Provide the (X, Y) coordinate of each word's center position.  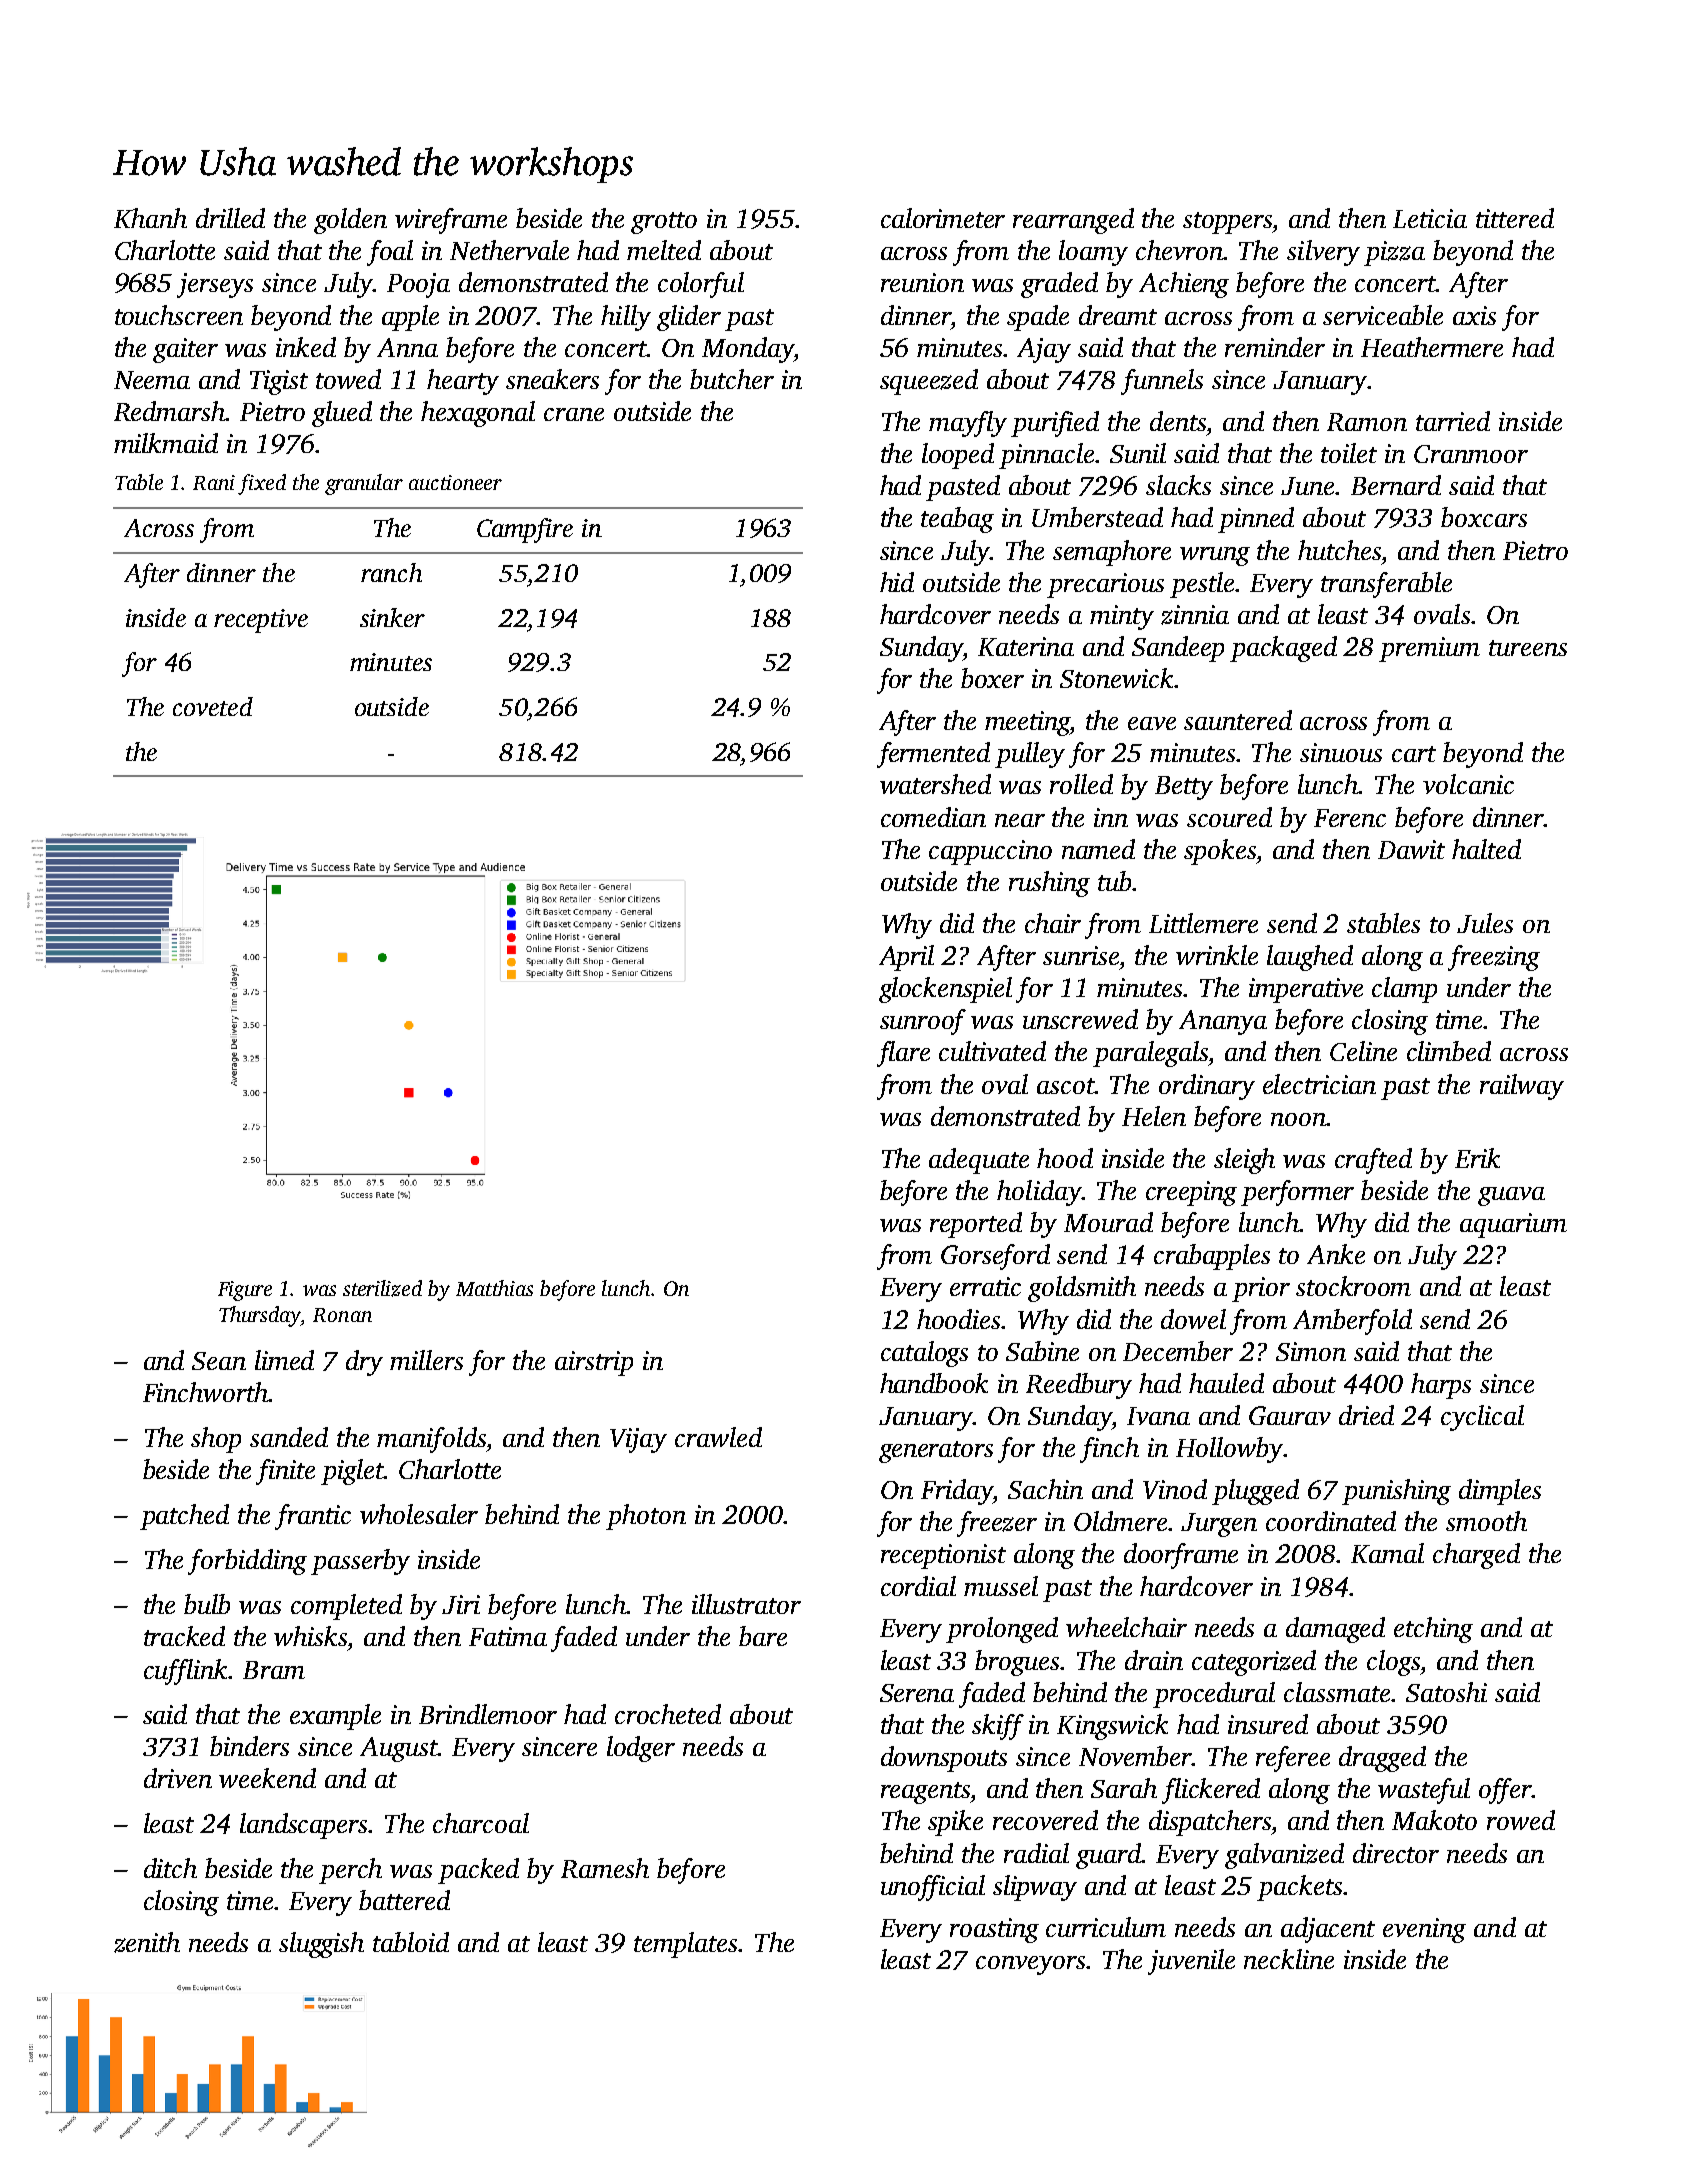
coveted (213, 706)
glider (689, 318)
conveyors (1030, 1965)
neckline (1289, 1959)
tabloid (411, 1942)
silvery (1323, 253)
